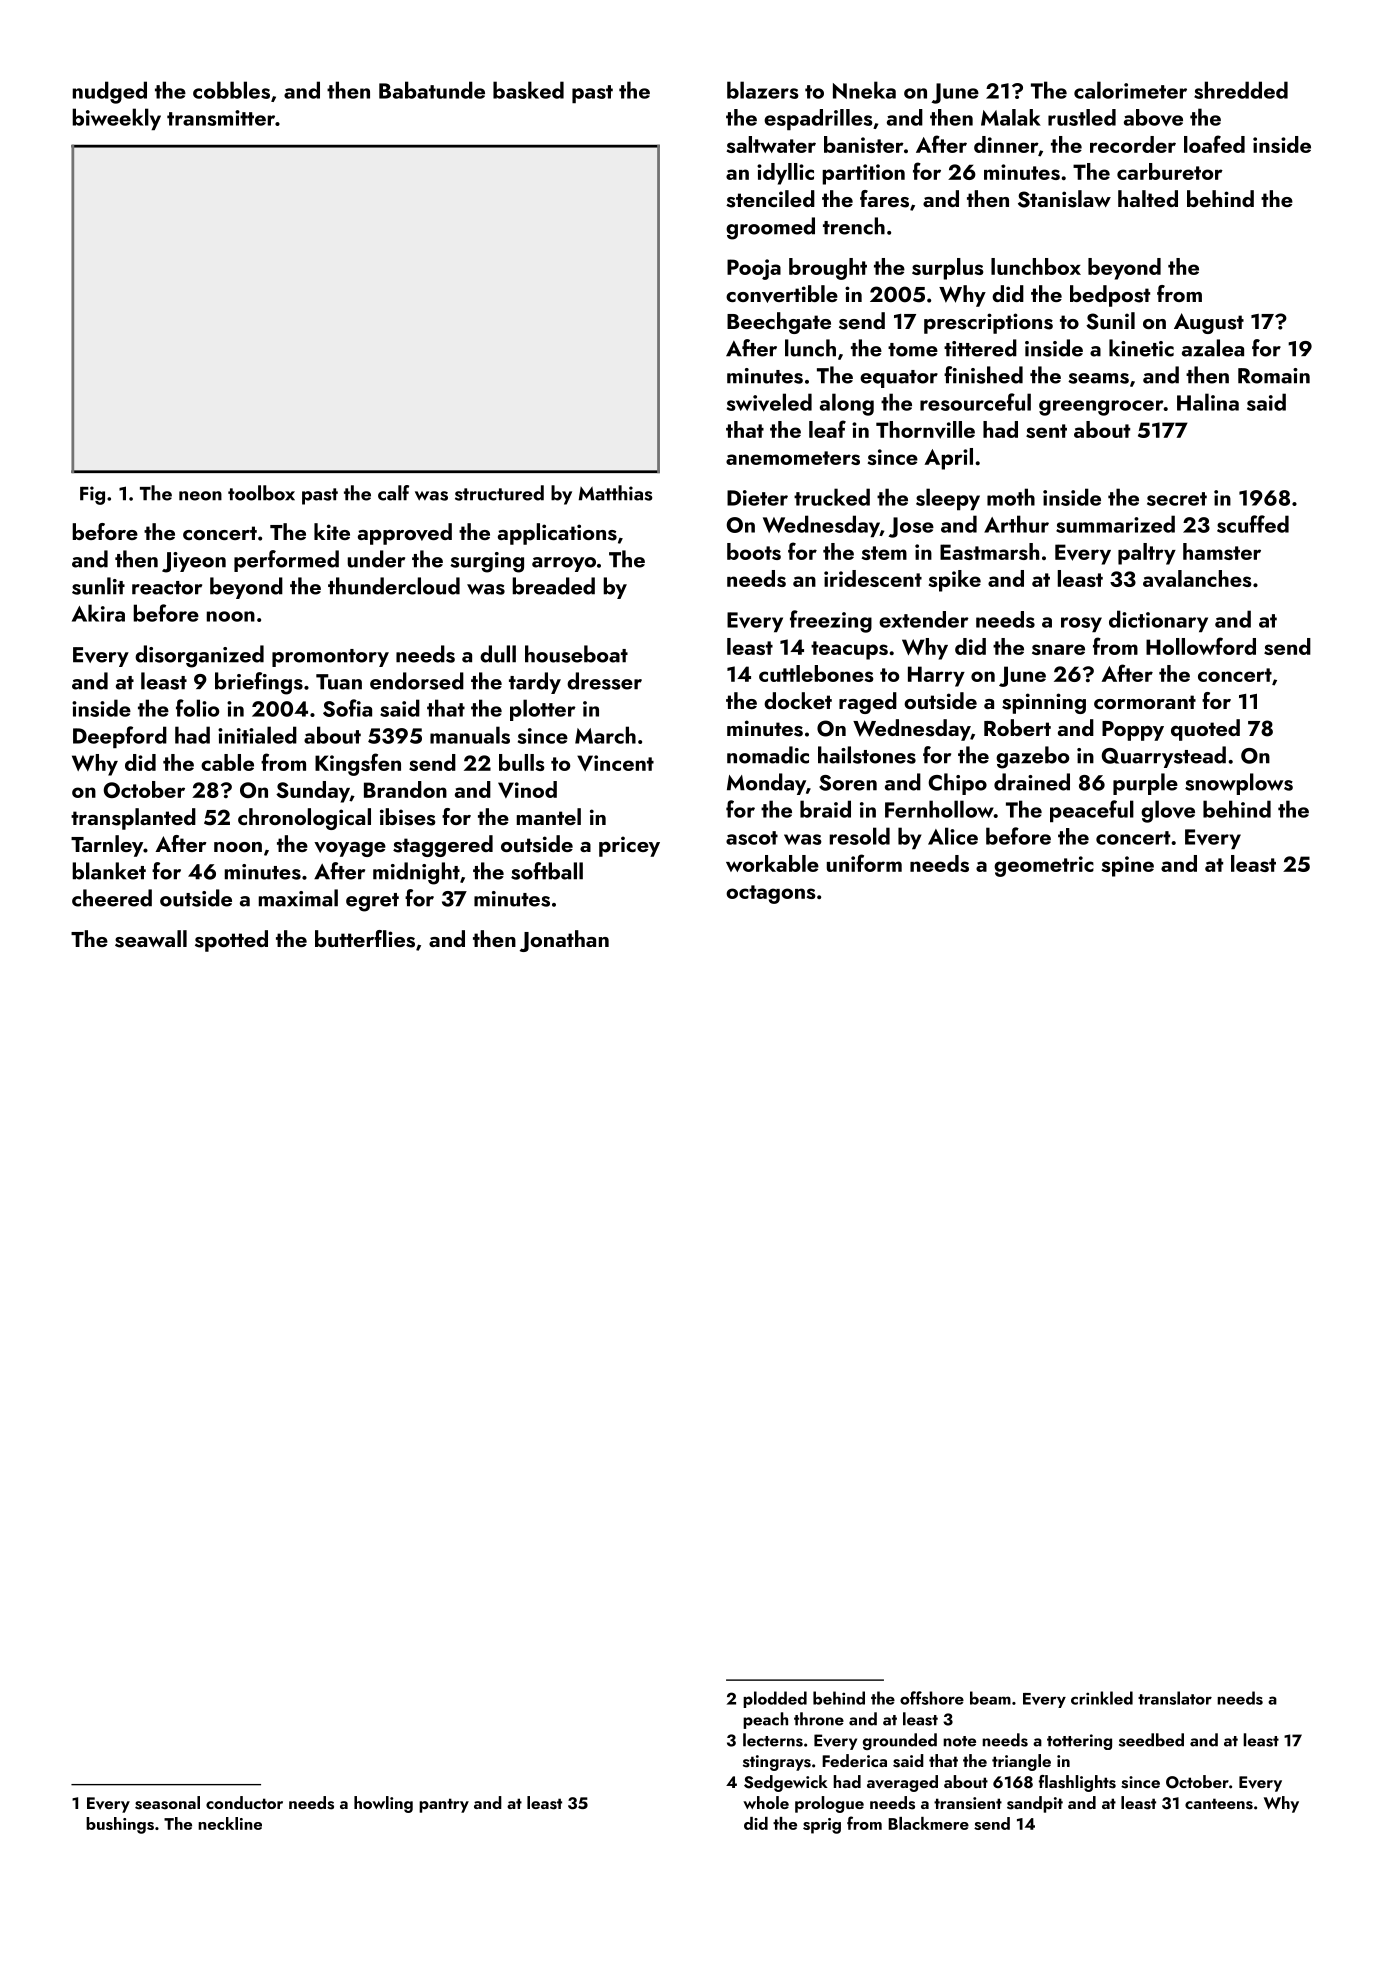  Describe the element at coordinates (98, 586) in the screenshot. I see `sunlit` at that location.
